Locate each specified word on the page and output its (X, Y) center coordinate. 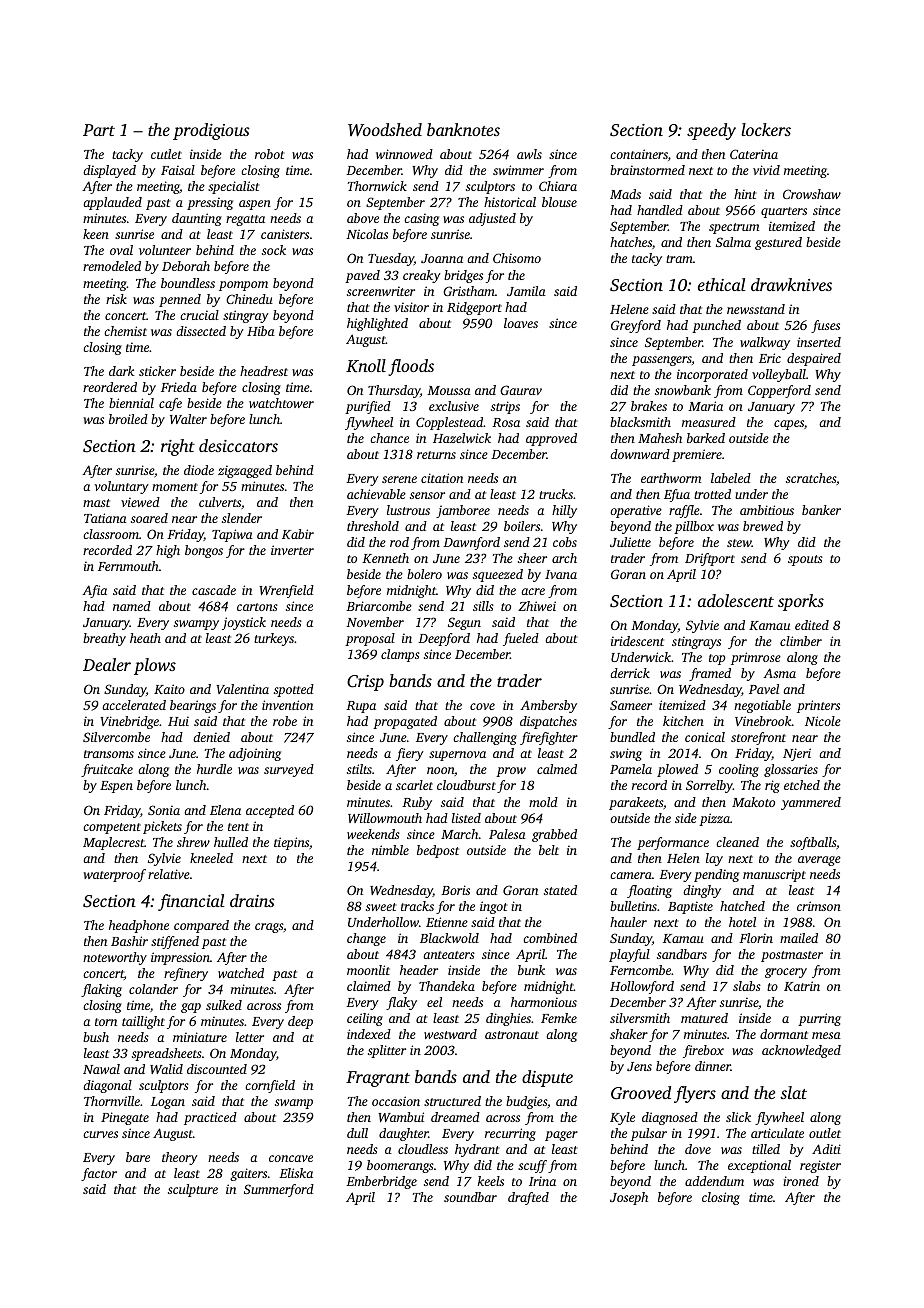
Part (99, 130)
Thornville (112, 1101)
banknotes (463, 129)
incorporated (712, 375)
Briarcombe (379, 606)
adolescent (736, 600)
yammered (811, 803)
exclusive (454, 406)
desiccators (238, 445)
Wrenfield (286, 591)
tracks (417, 906)
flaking (101, 990)
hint (745, 194)
